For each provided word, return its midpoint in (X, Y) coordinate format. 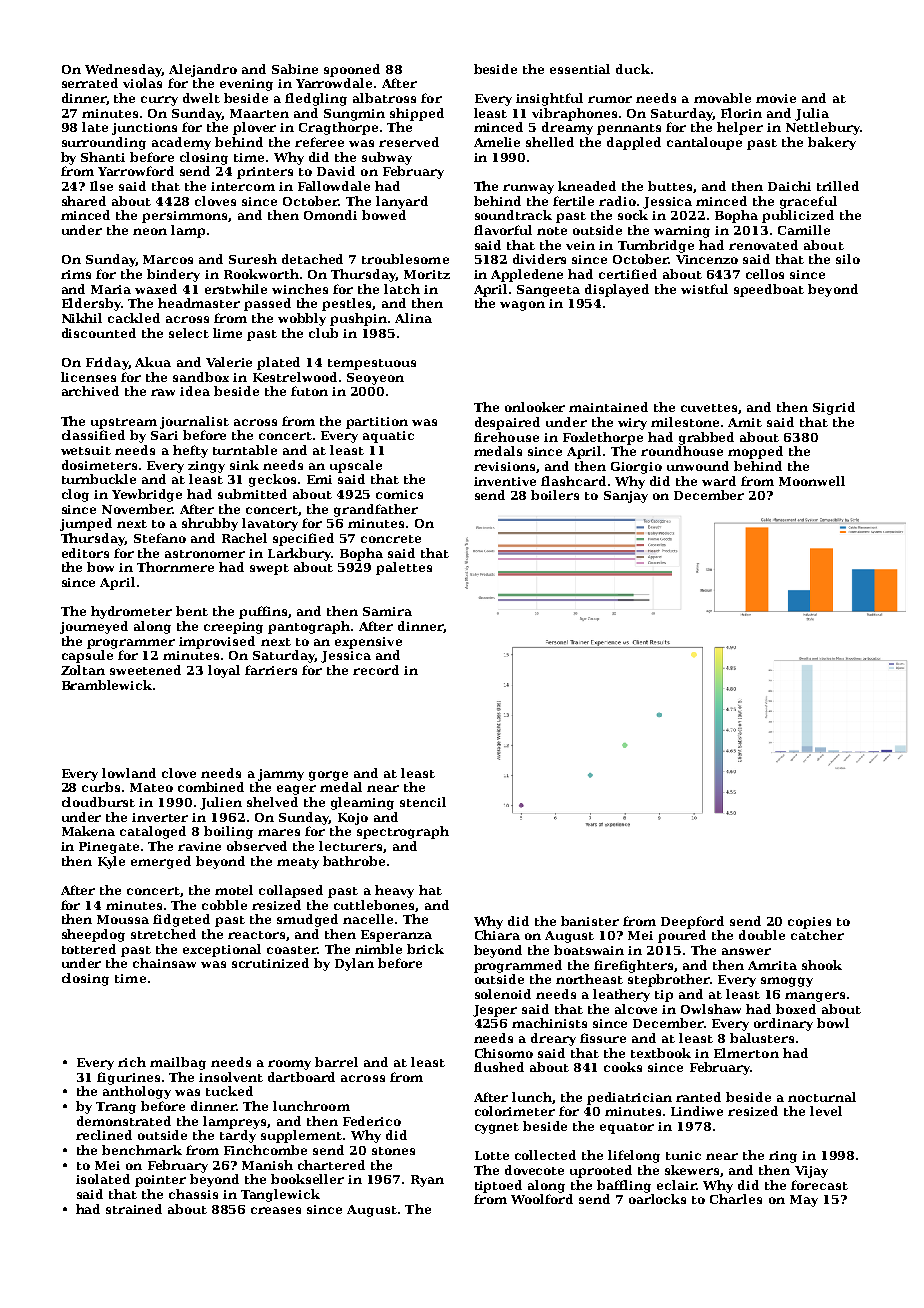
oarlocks (657, 1199)
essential (580, 69)
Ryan (427, 1181)
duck (633, 69)
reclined (104, 1135)
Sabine (295, 69)
